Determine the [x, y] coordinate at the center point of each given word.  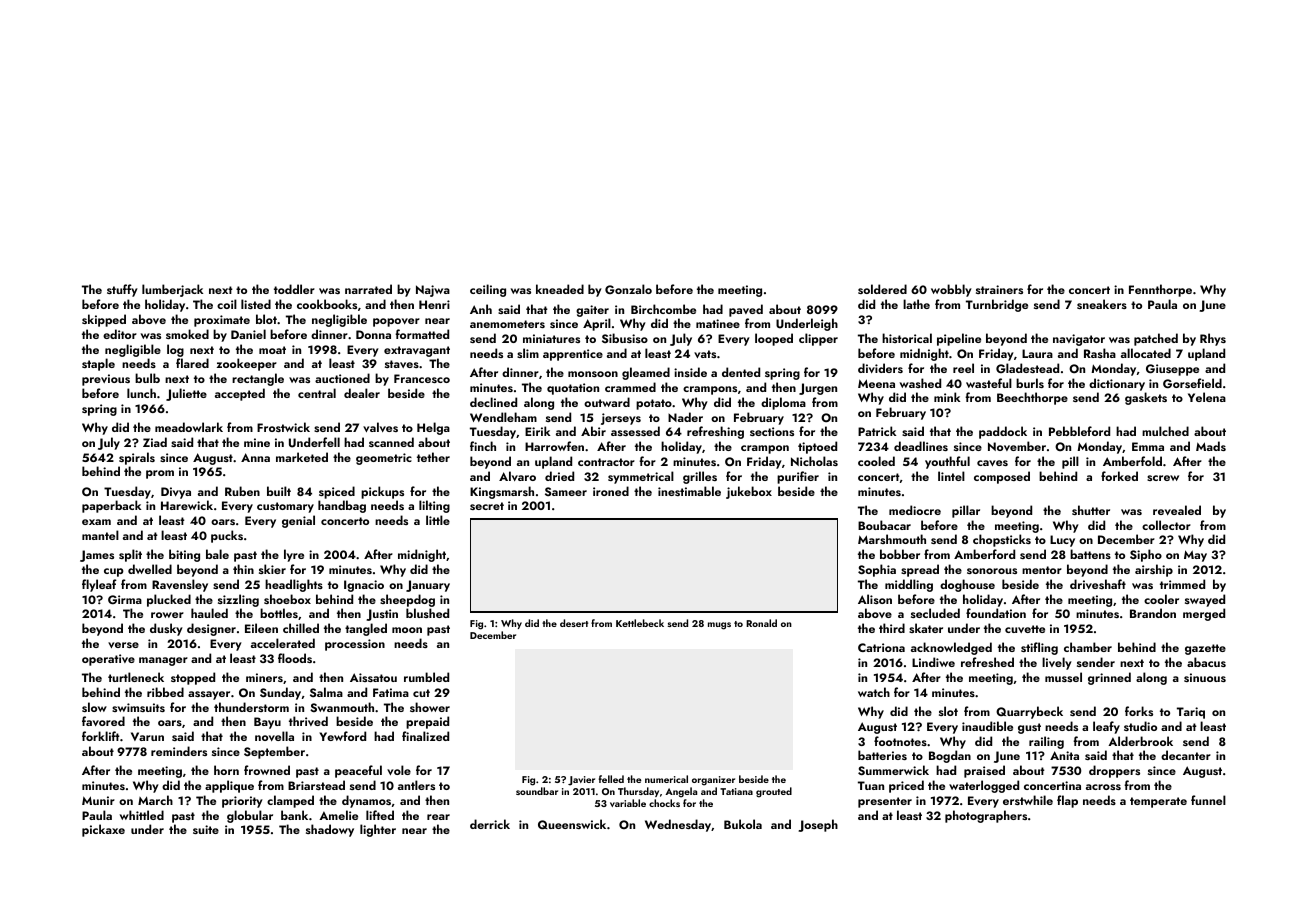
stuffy [122, 290]
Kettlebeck [640, 623]
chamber [1088, 647]
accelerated [283, 643]
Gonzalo [628, 289]
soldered [882, 289]
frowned [267, 770]
